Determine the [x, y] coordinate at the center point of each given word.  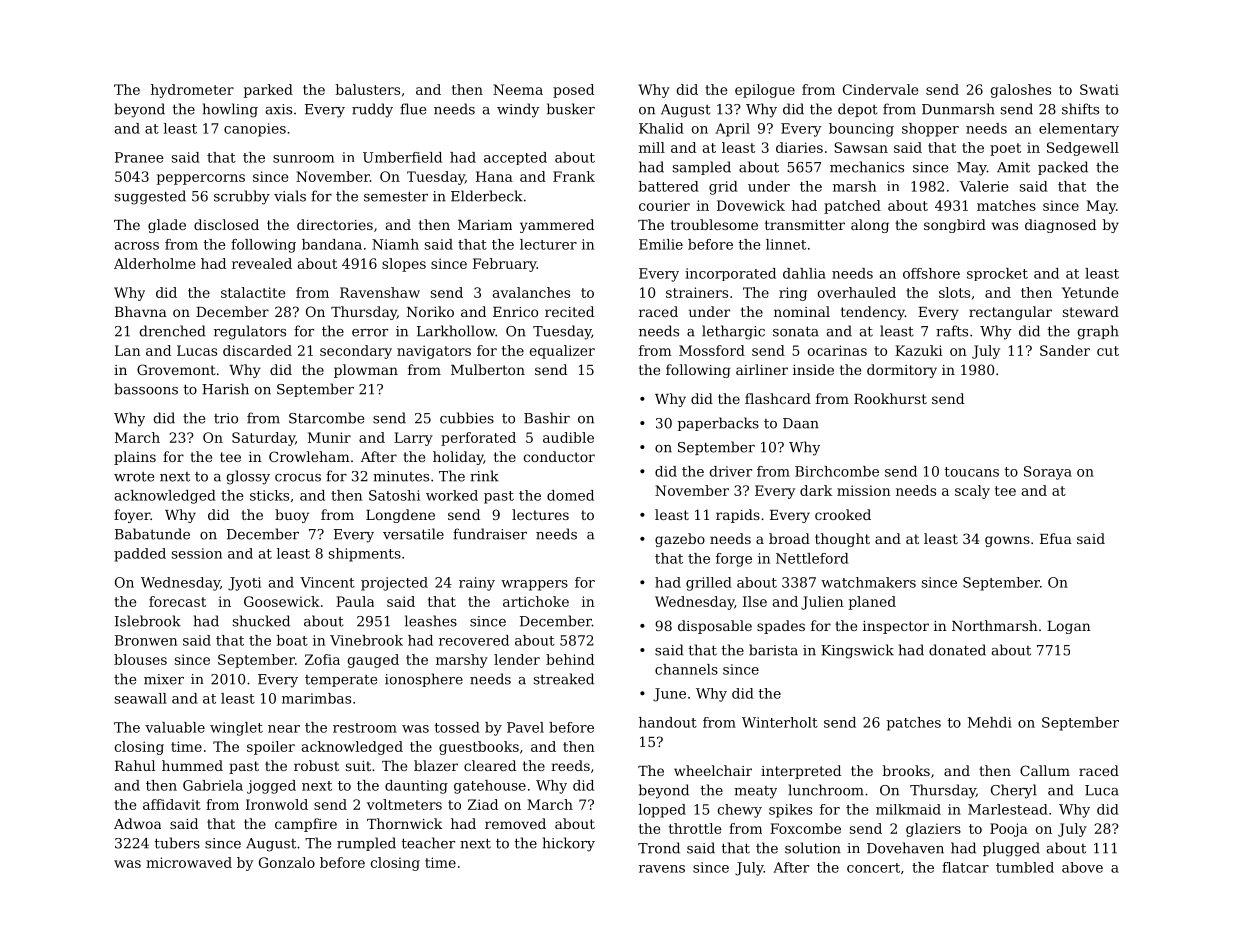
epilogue [765, 91]
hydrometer [192, 91]
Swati [1099, 89]
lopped [662, 811]
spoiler [271, 748]
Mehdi [990, 722]
